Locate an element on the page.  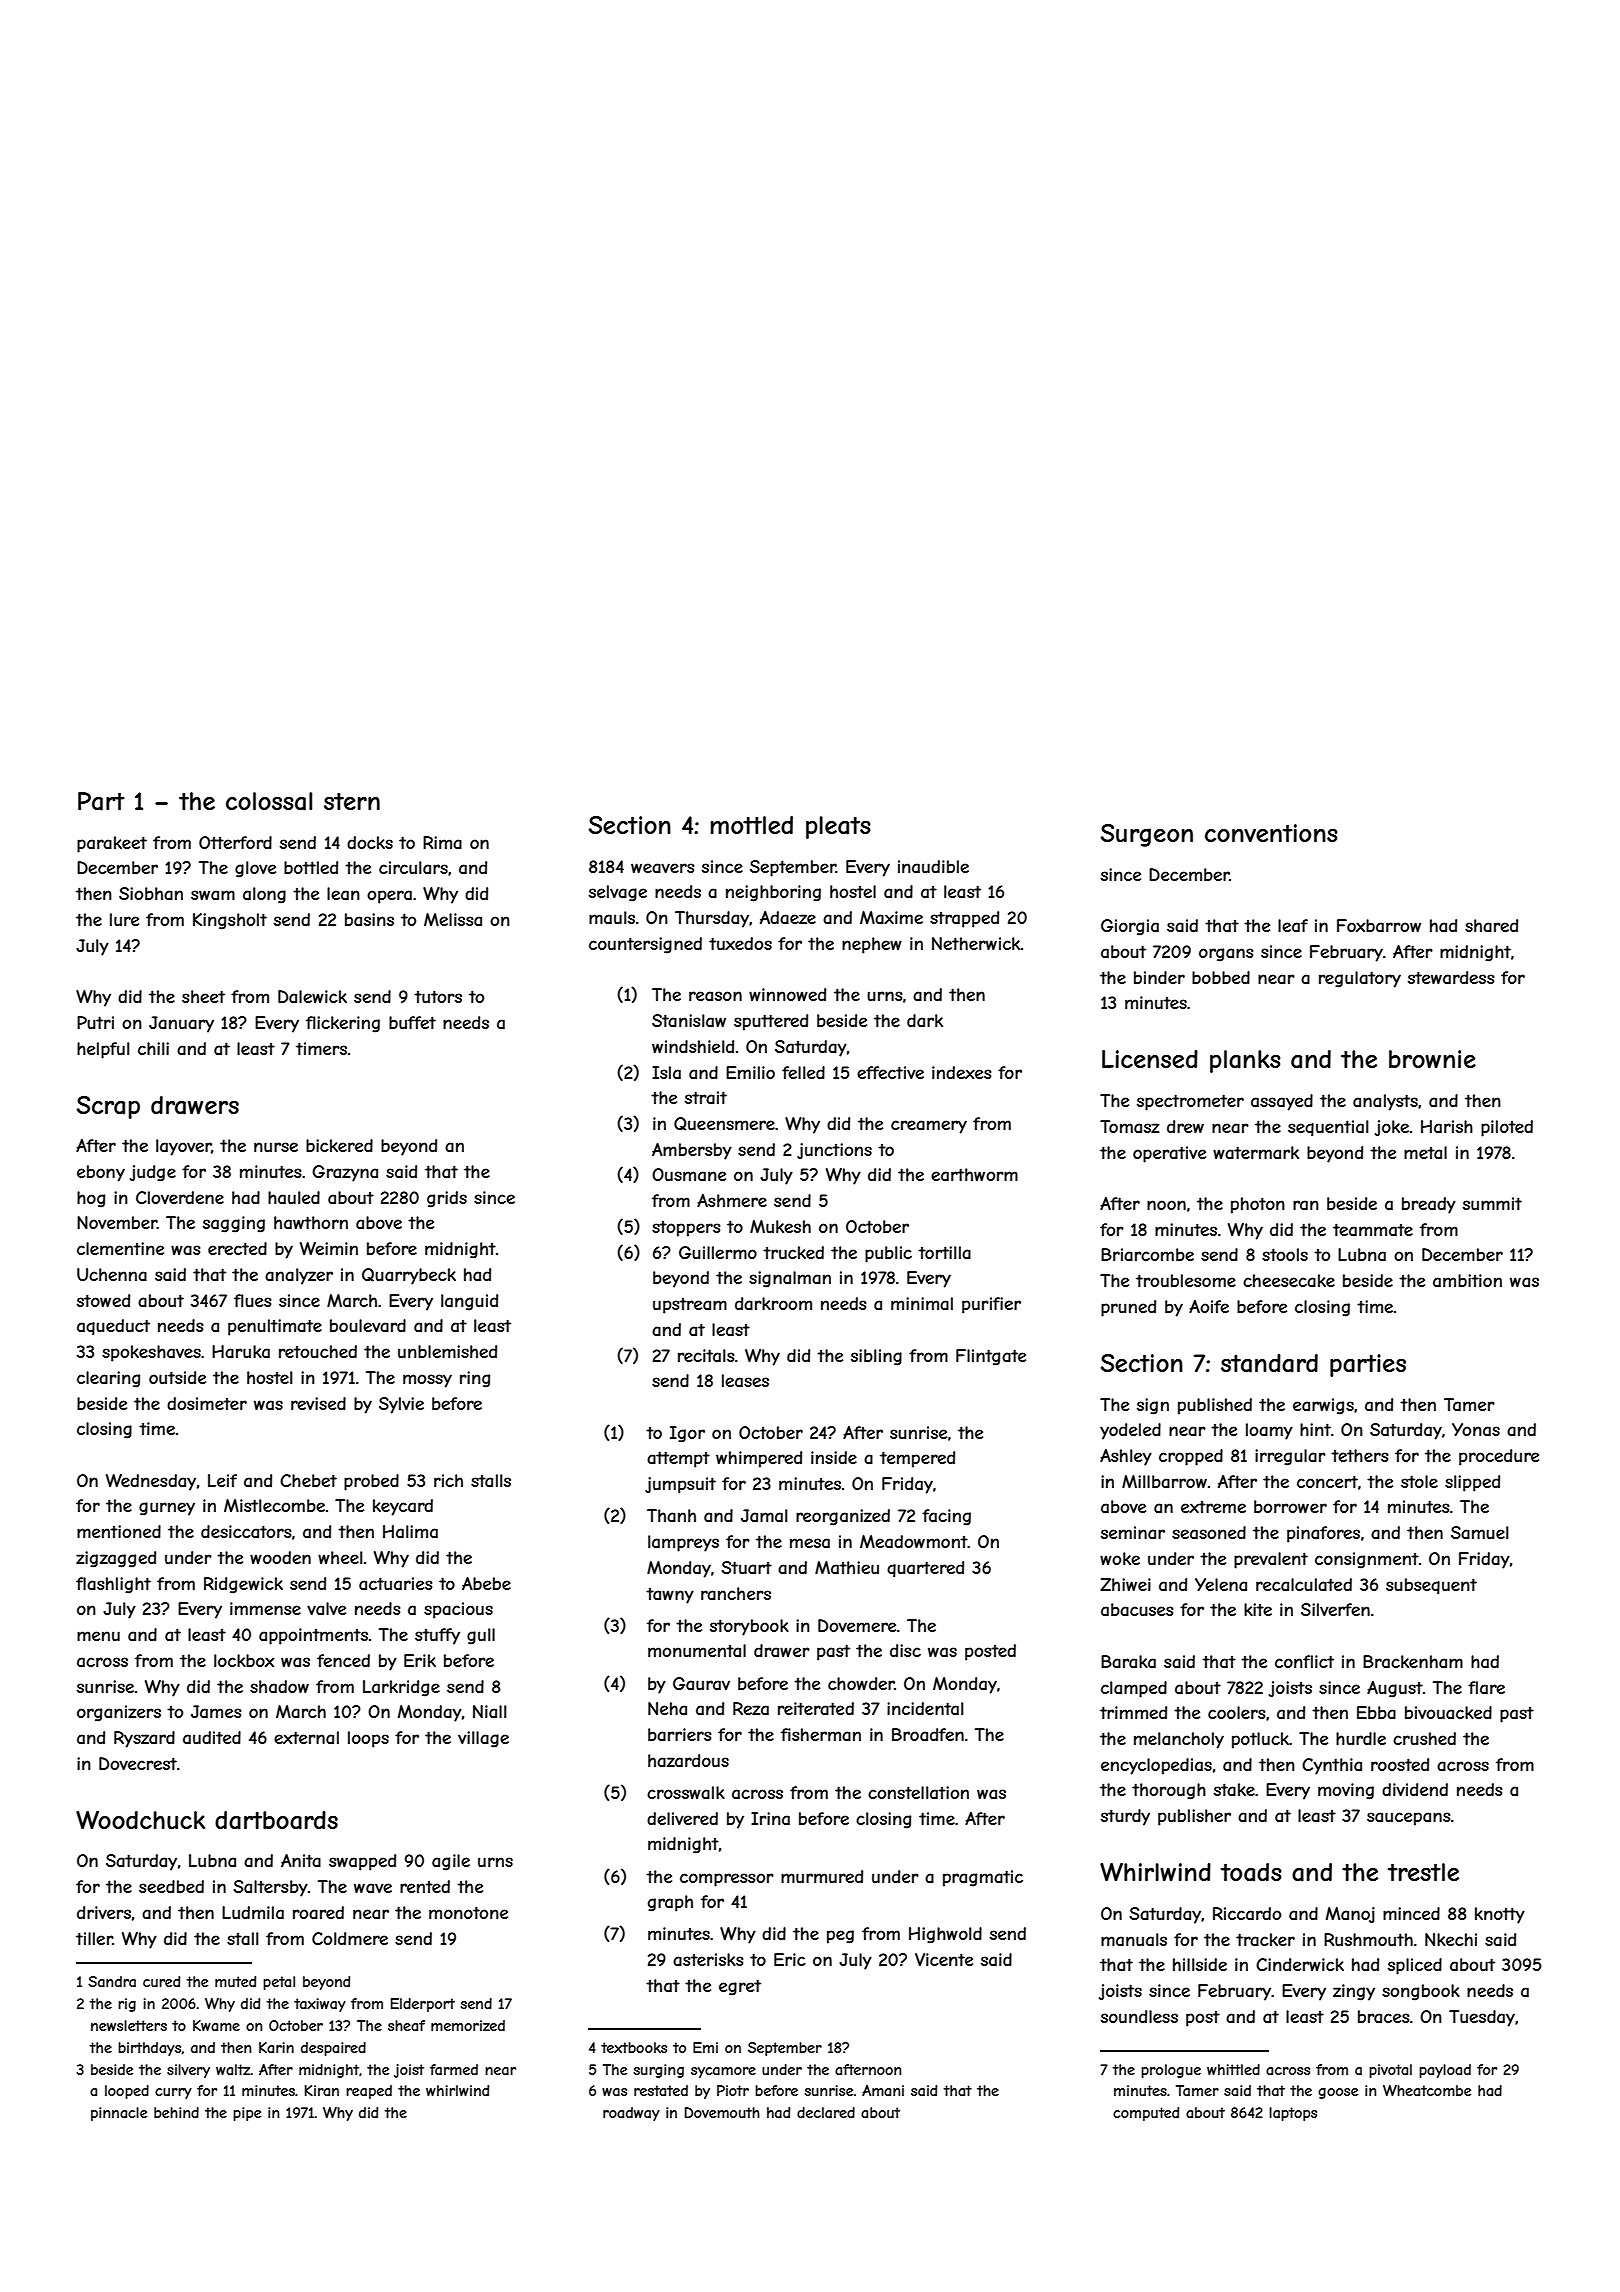
trucked is located at coordinates (793, 1252).
